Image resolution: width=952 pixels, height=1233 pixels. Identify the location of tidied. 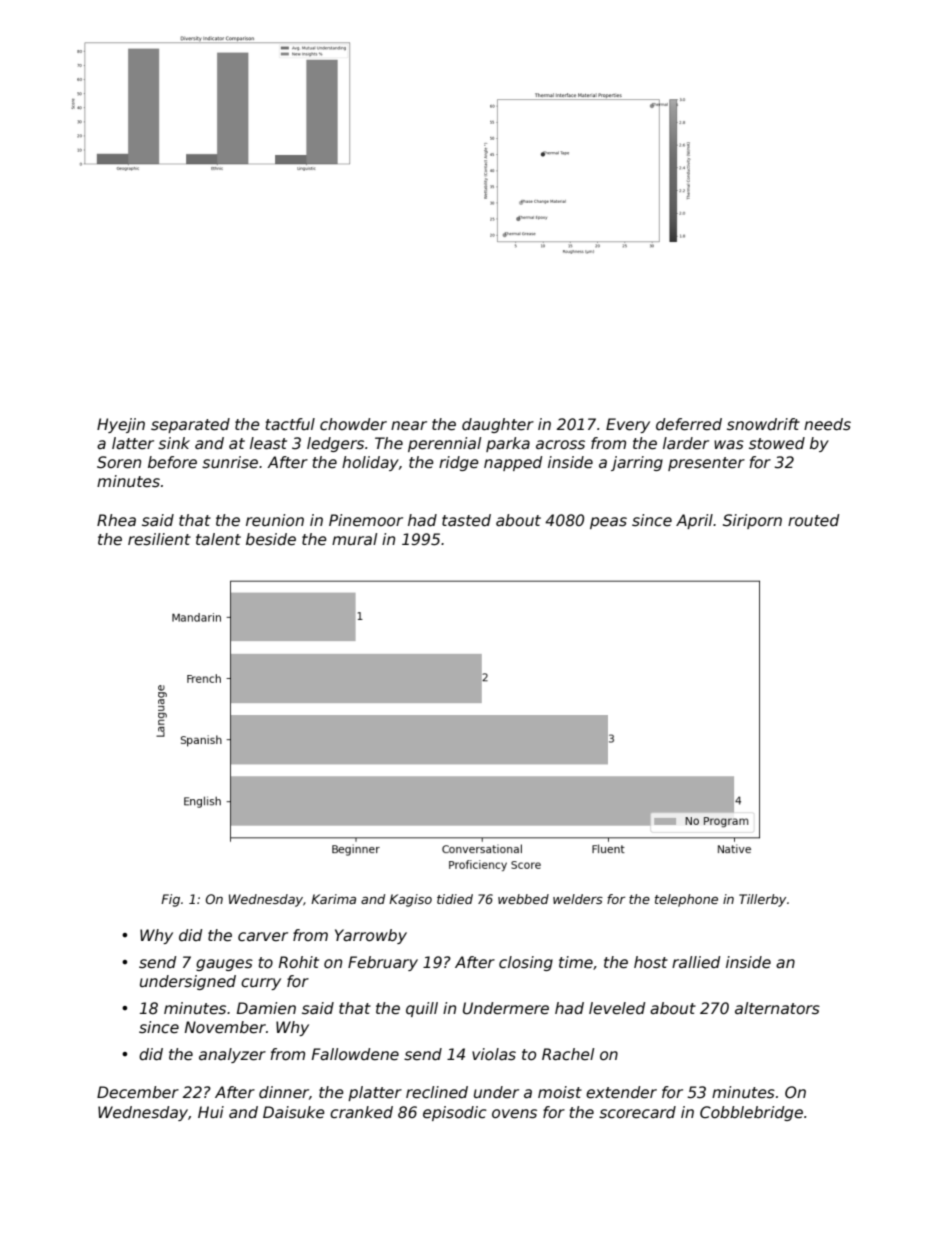
(455, 899).
